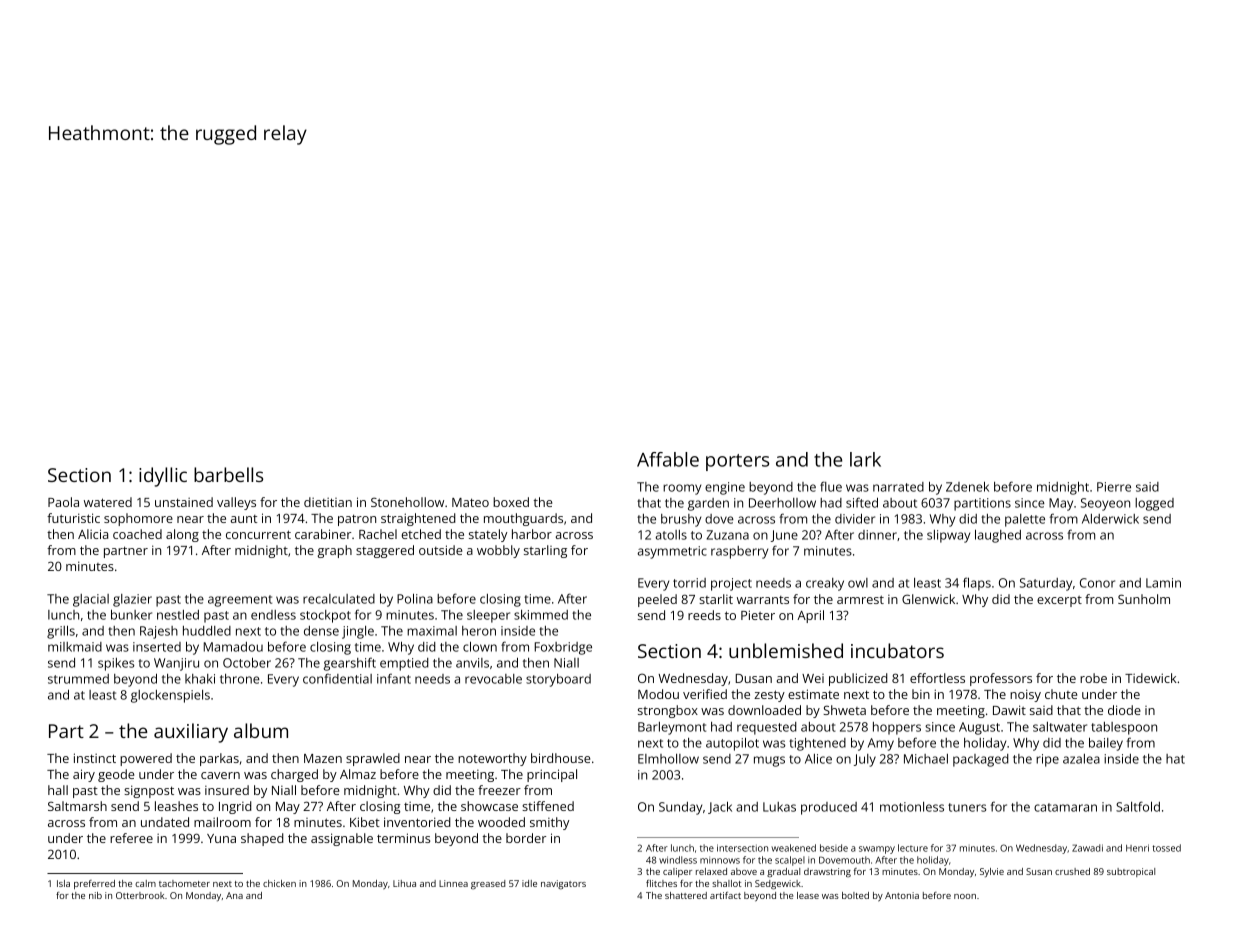 The image size is (1233, 952). Describe the element at coordinates (1151, 678) in the screenshot. I see `Tidewick` at that location.
